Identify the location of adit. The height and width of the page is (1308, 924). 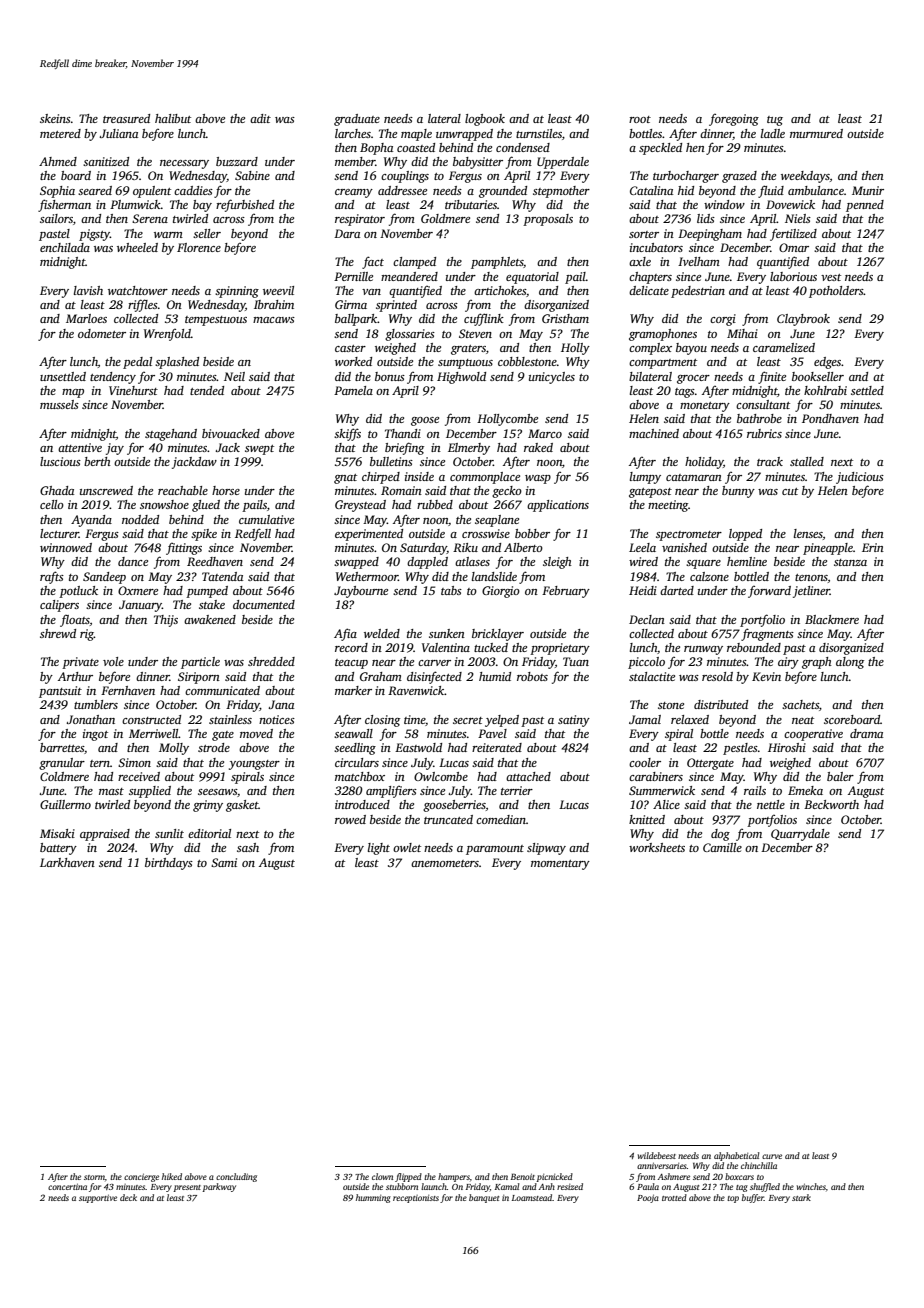
(260, 118).
